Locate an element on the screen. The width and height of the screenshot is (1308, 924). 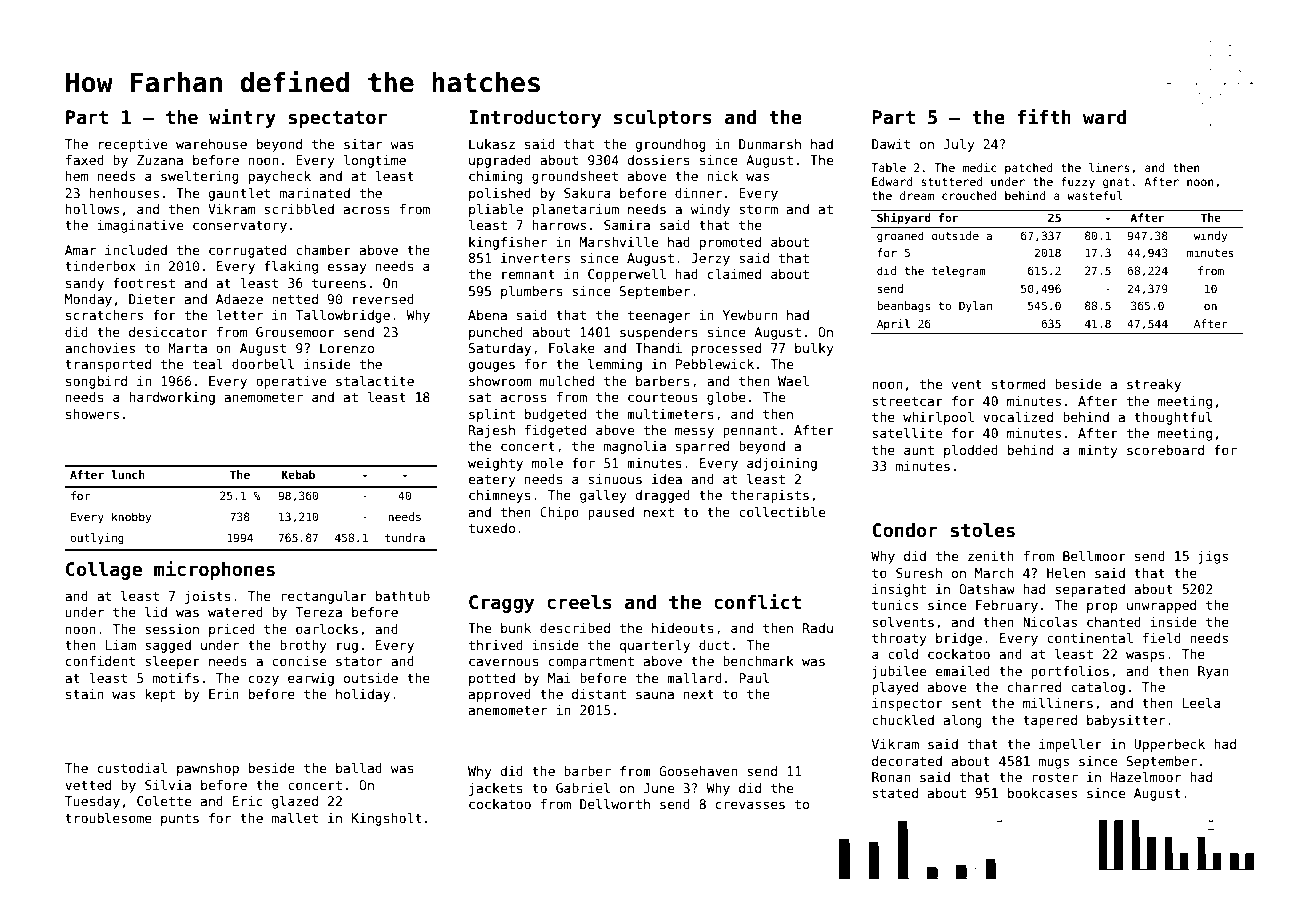
troublesome is located at coordinates (108, 818).
